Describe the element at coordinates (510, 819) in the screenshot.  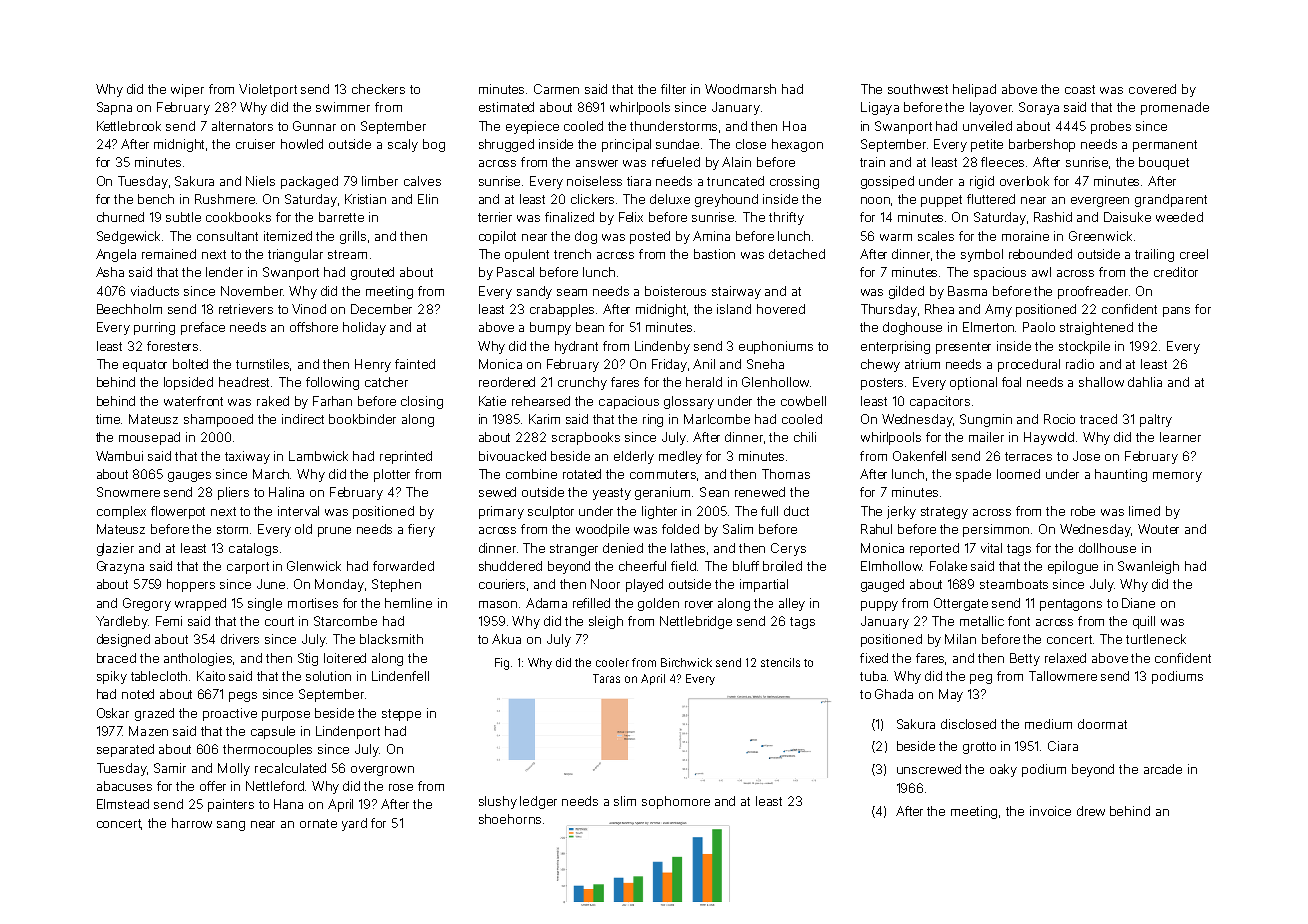
I see `shoehorns` at that location.
